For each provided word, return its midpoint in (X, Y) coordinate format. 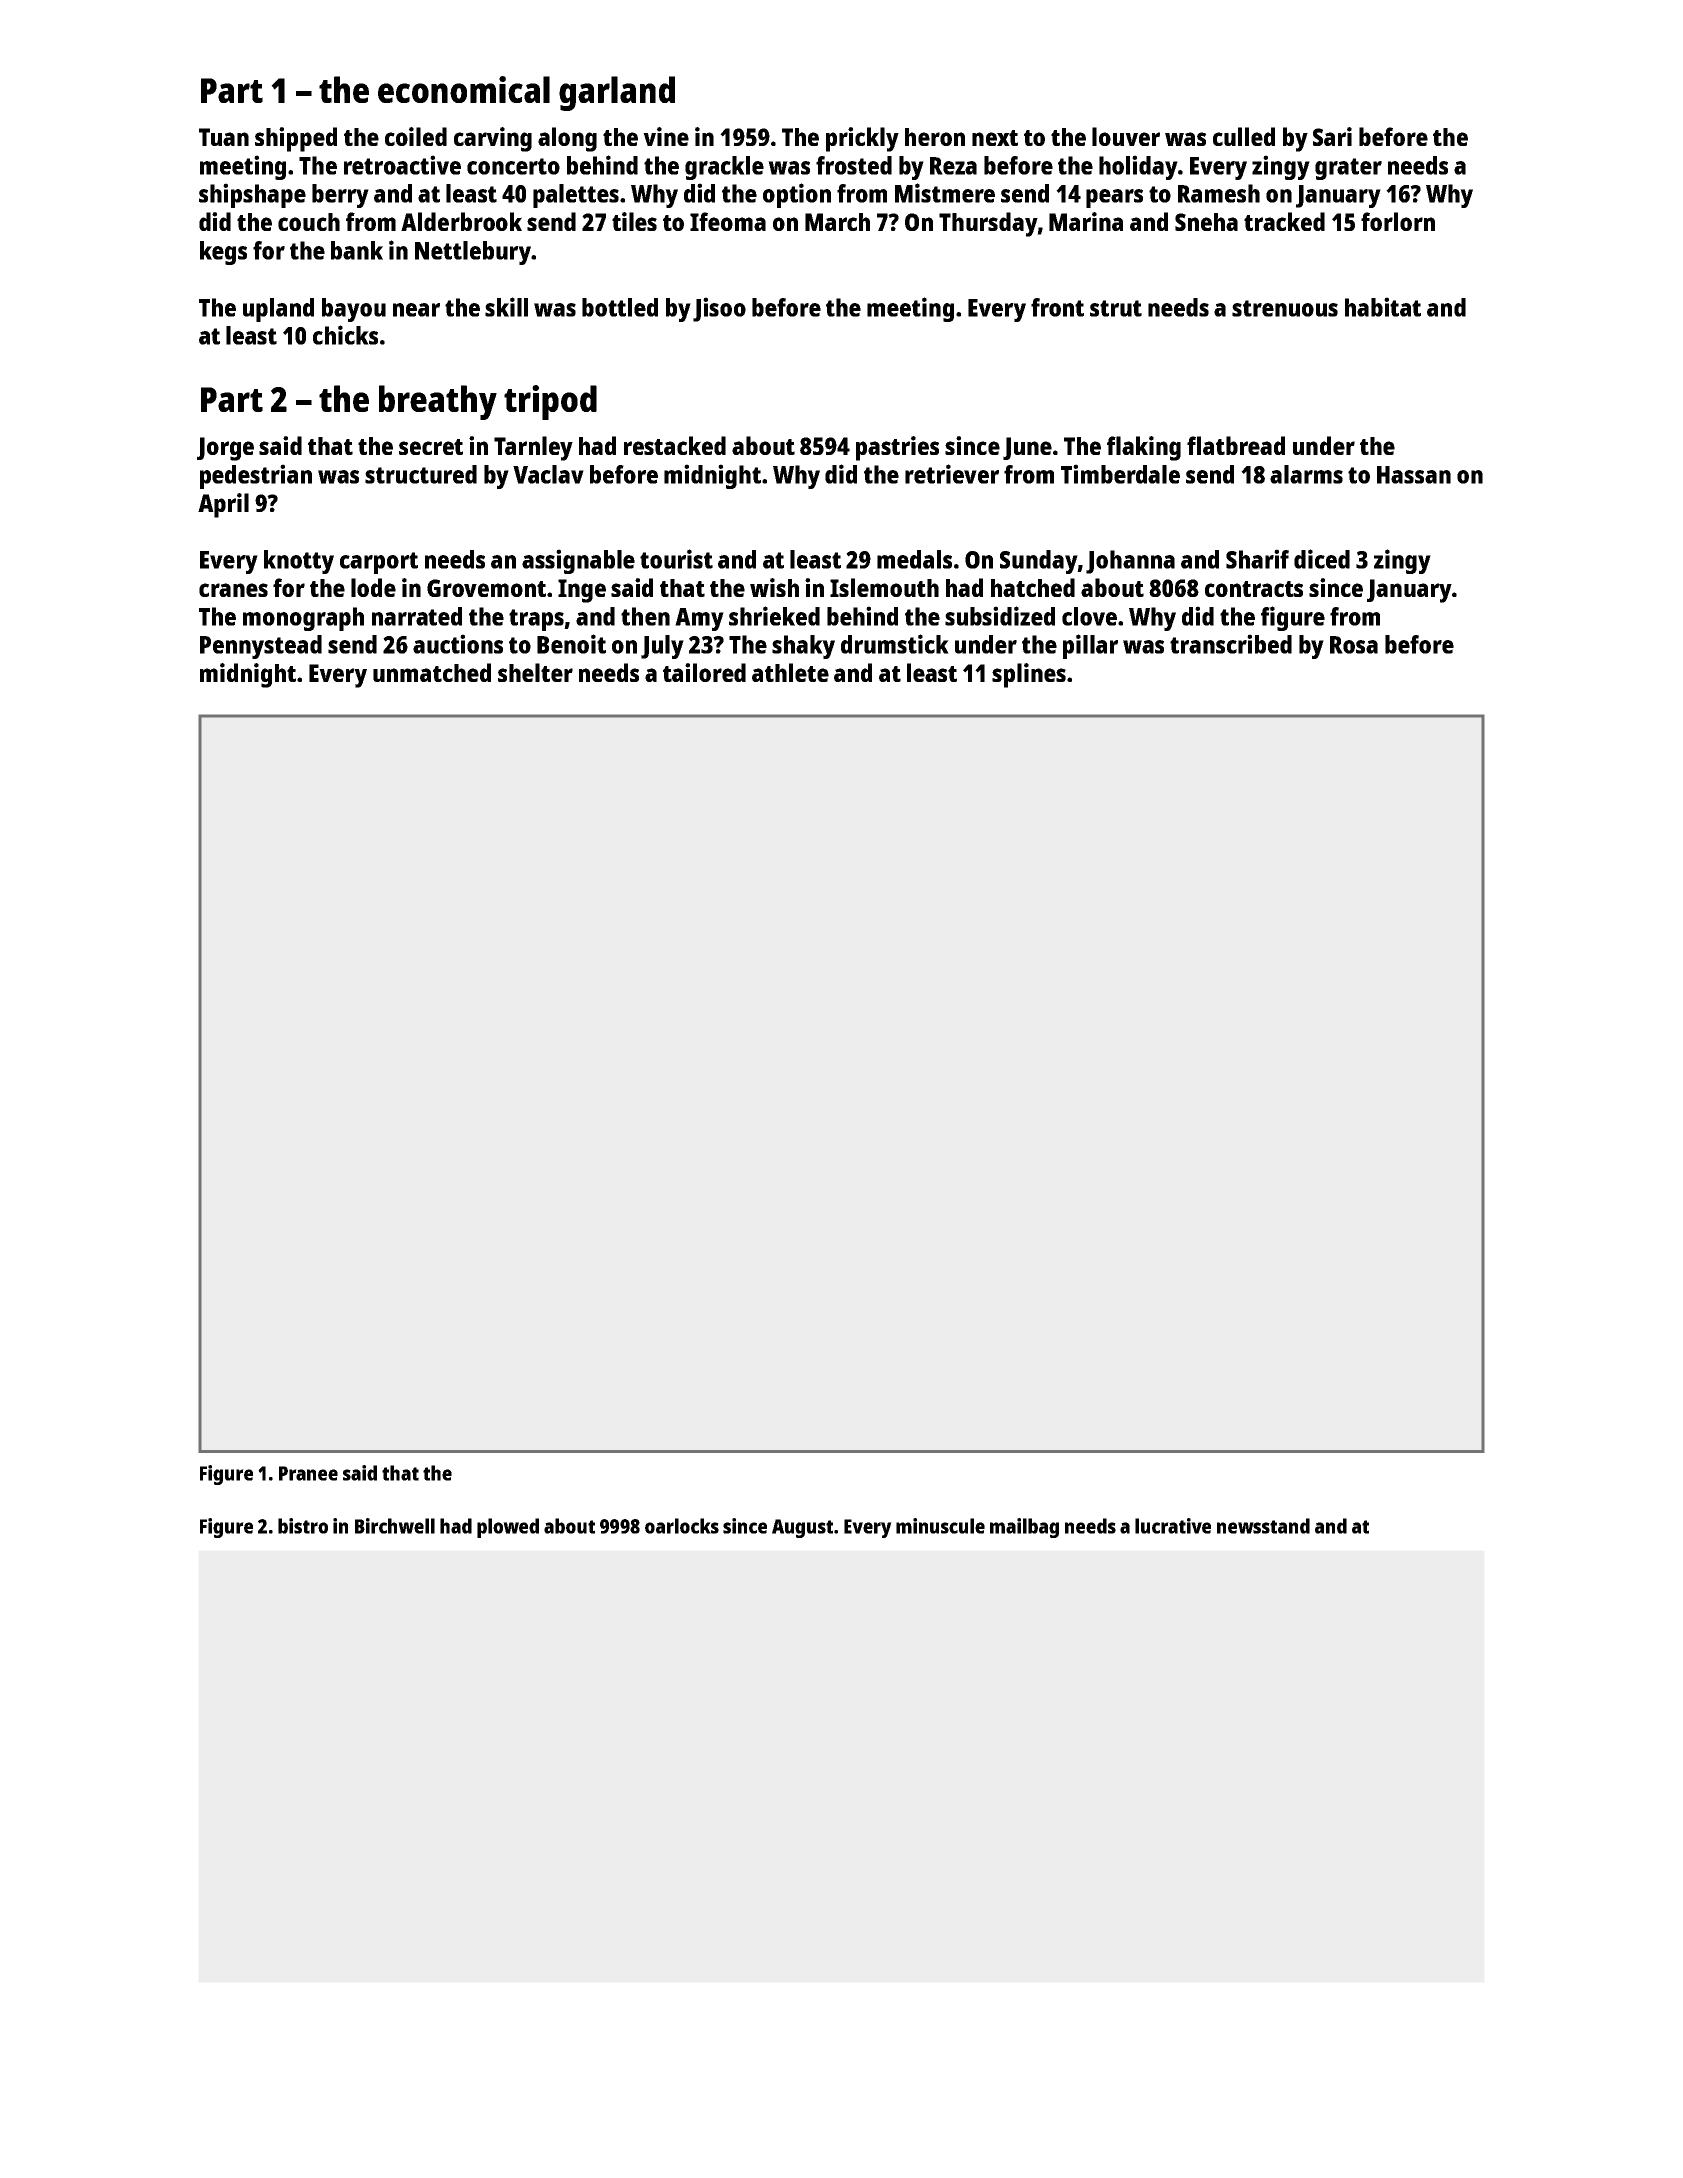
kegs (223, 253)
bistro (303, 1526)
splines (1029, 675)
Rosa (1354, 645)
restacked (675, 445)
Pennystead (261, 647)
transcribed (1231, 644)
